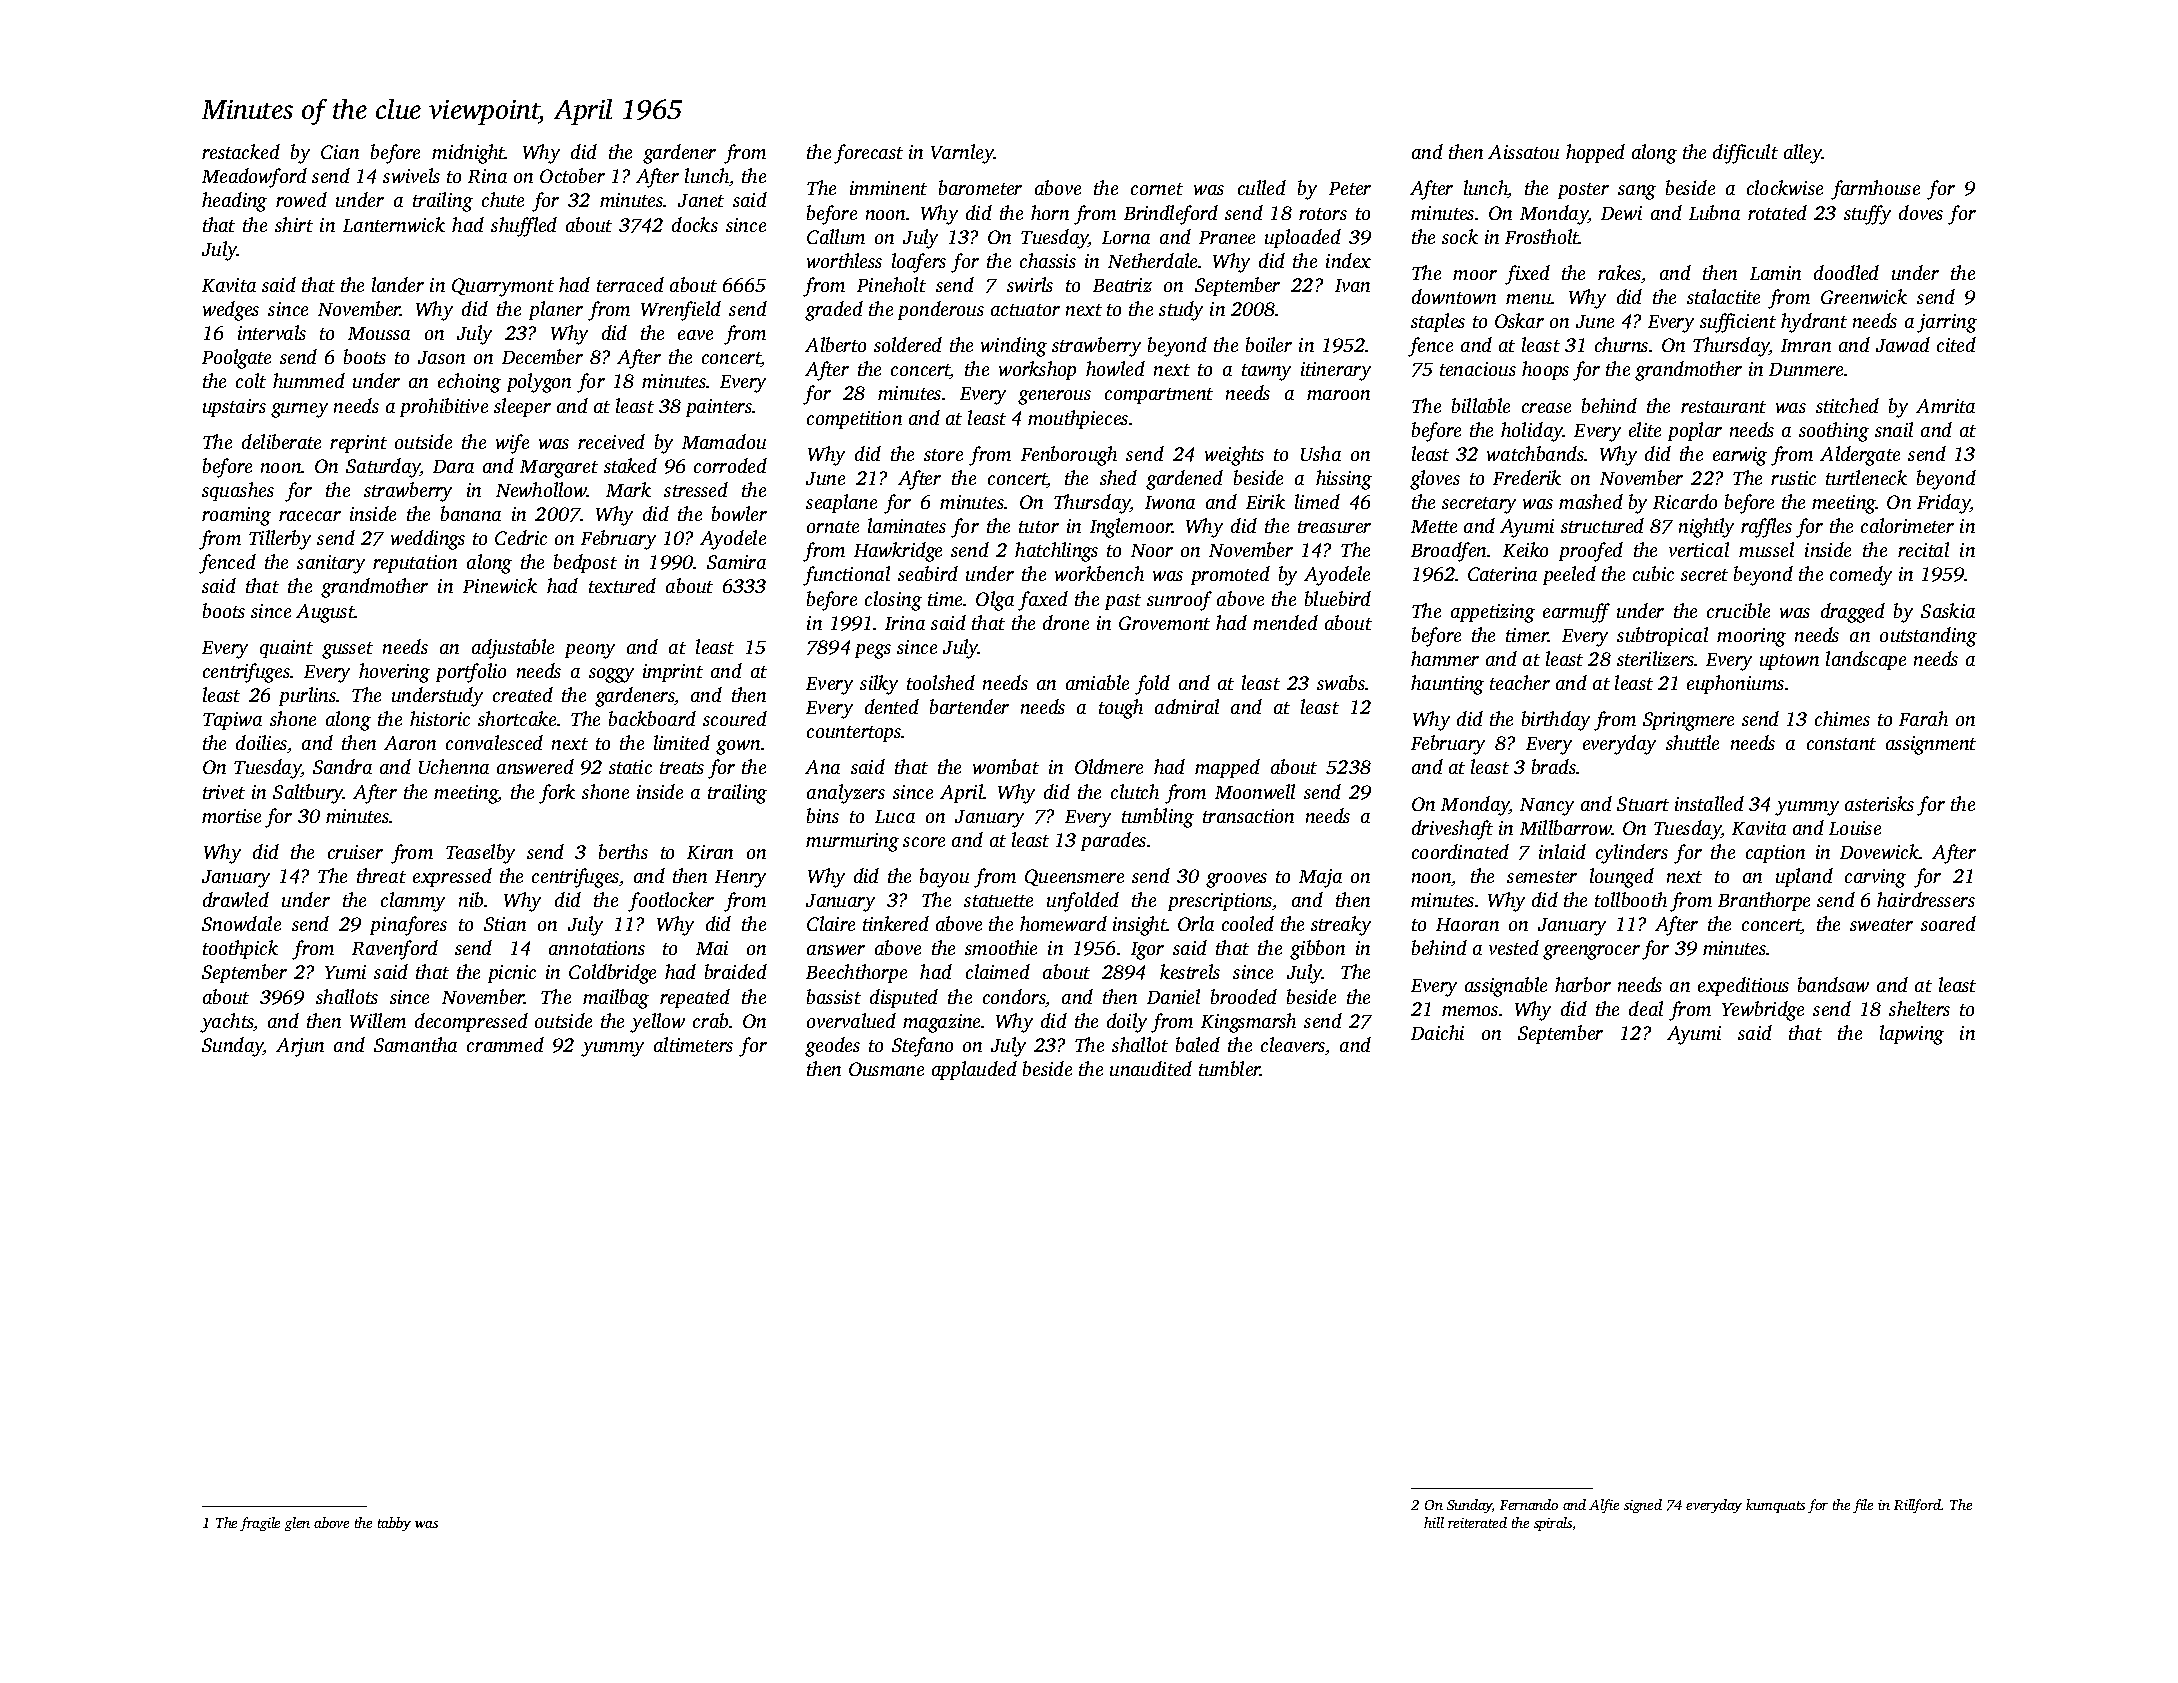 This screenshot has height=1683, width=2178. I want to click on subtropical, so click(1662, 636).
